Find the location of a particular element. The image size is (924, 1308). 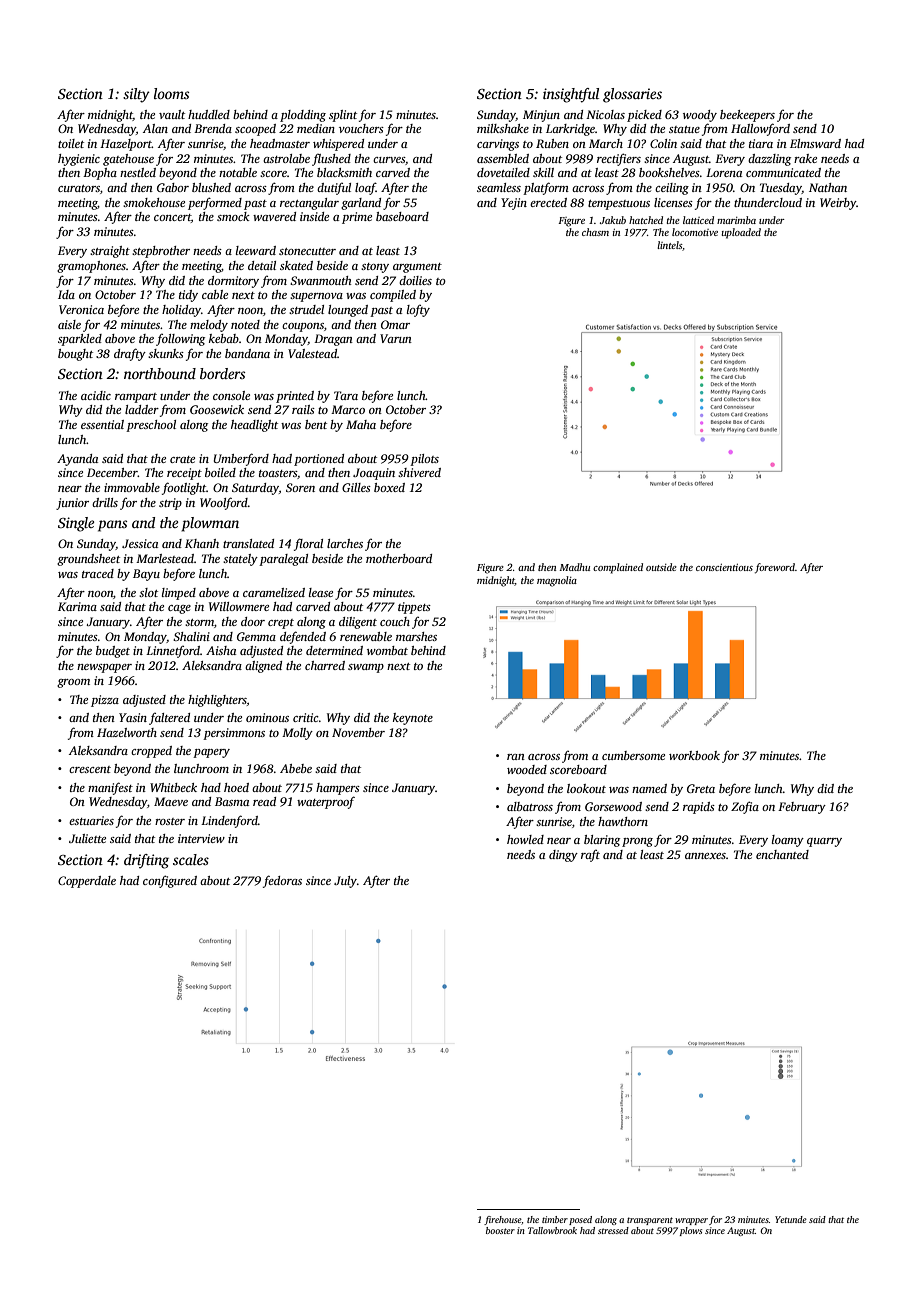

Copperdale is located at coordinates (87, 882).
